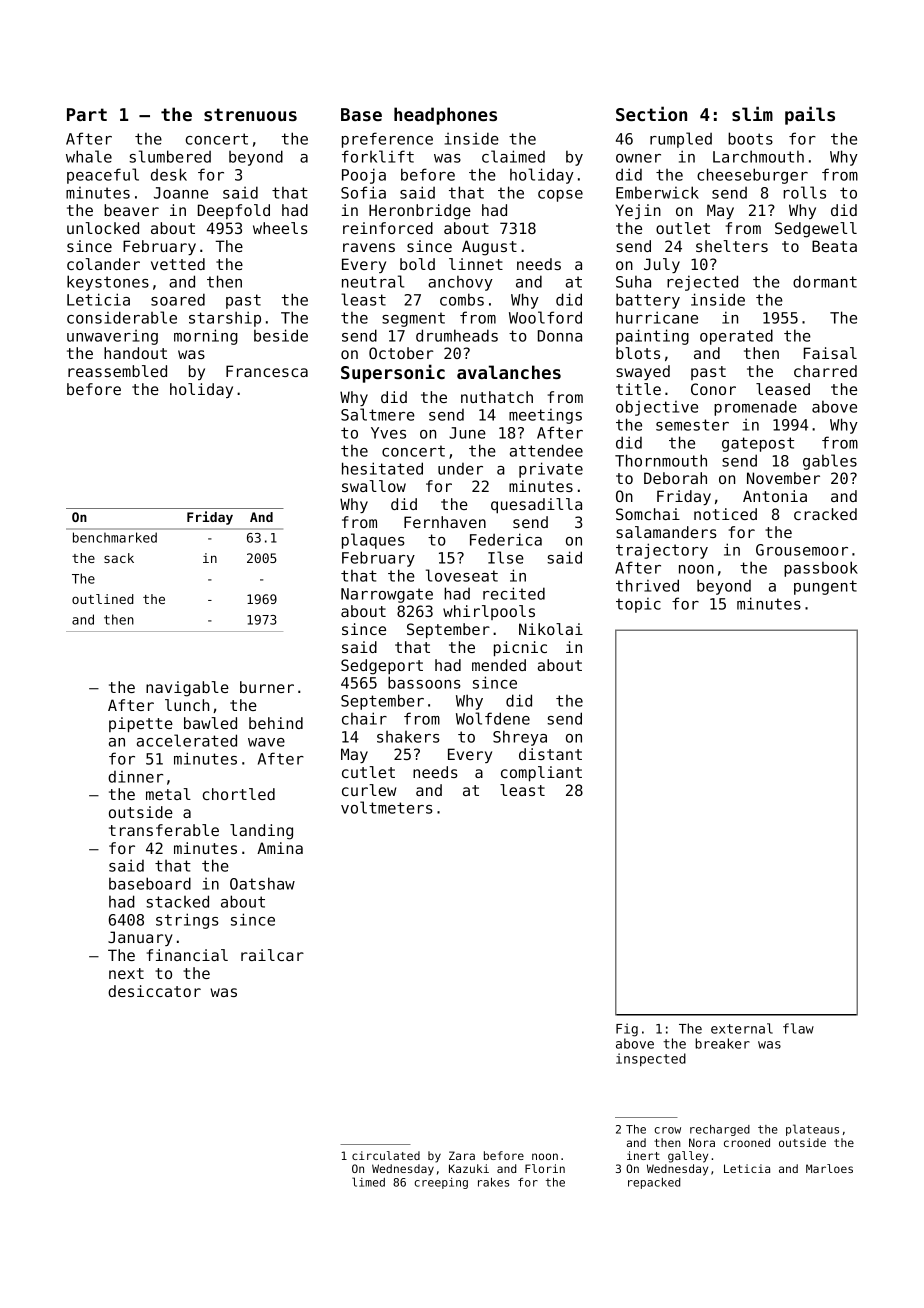 The image size is (924, 1308). What do you see at coordinates (141, 724) in the screenshot?
I see `pipette` at bounding box center [141, 724].
